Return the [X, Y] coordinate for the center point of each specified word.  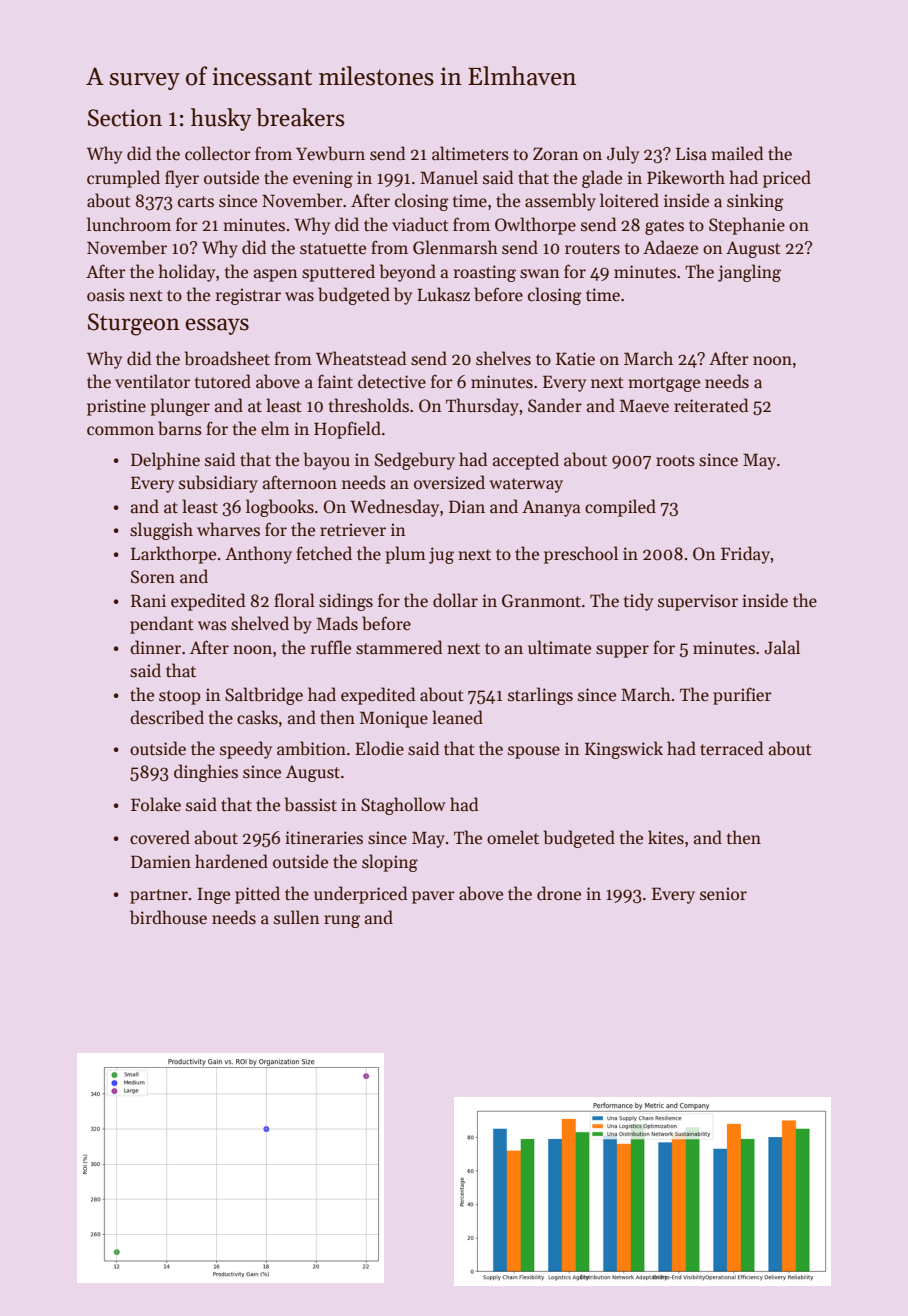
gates [664, 227]
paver [433, 897]
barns [180, 428]
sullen [297, 917]
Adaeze [670, 247]
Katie [575, 359]
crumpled [123, 179]
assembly [560, 202]
